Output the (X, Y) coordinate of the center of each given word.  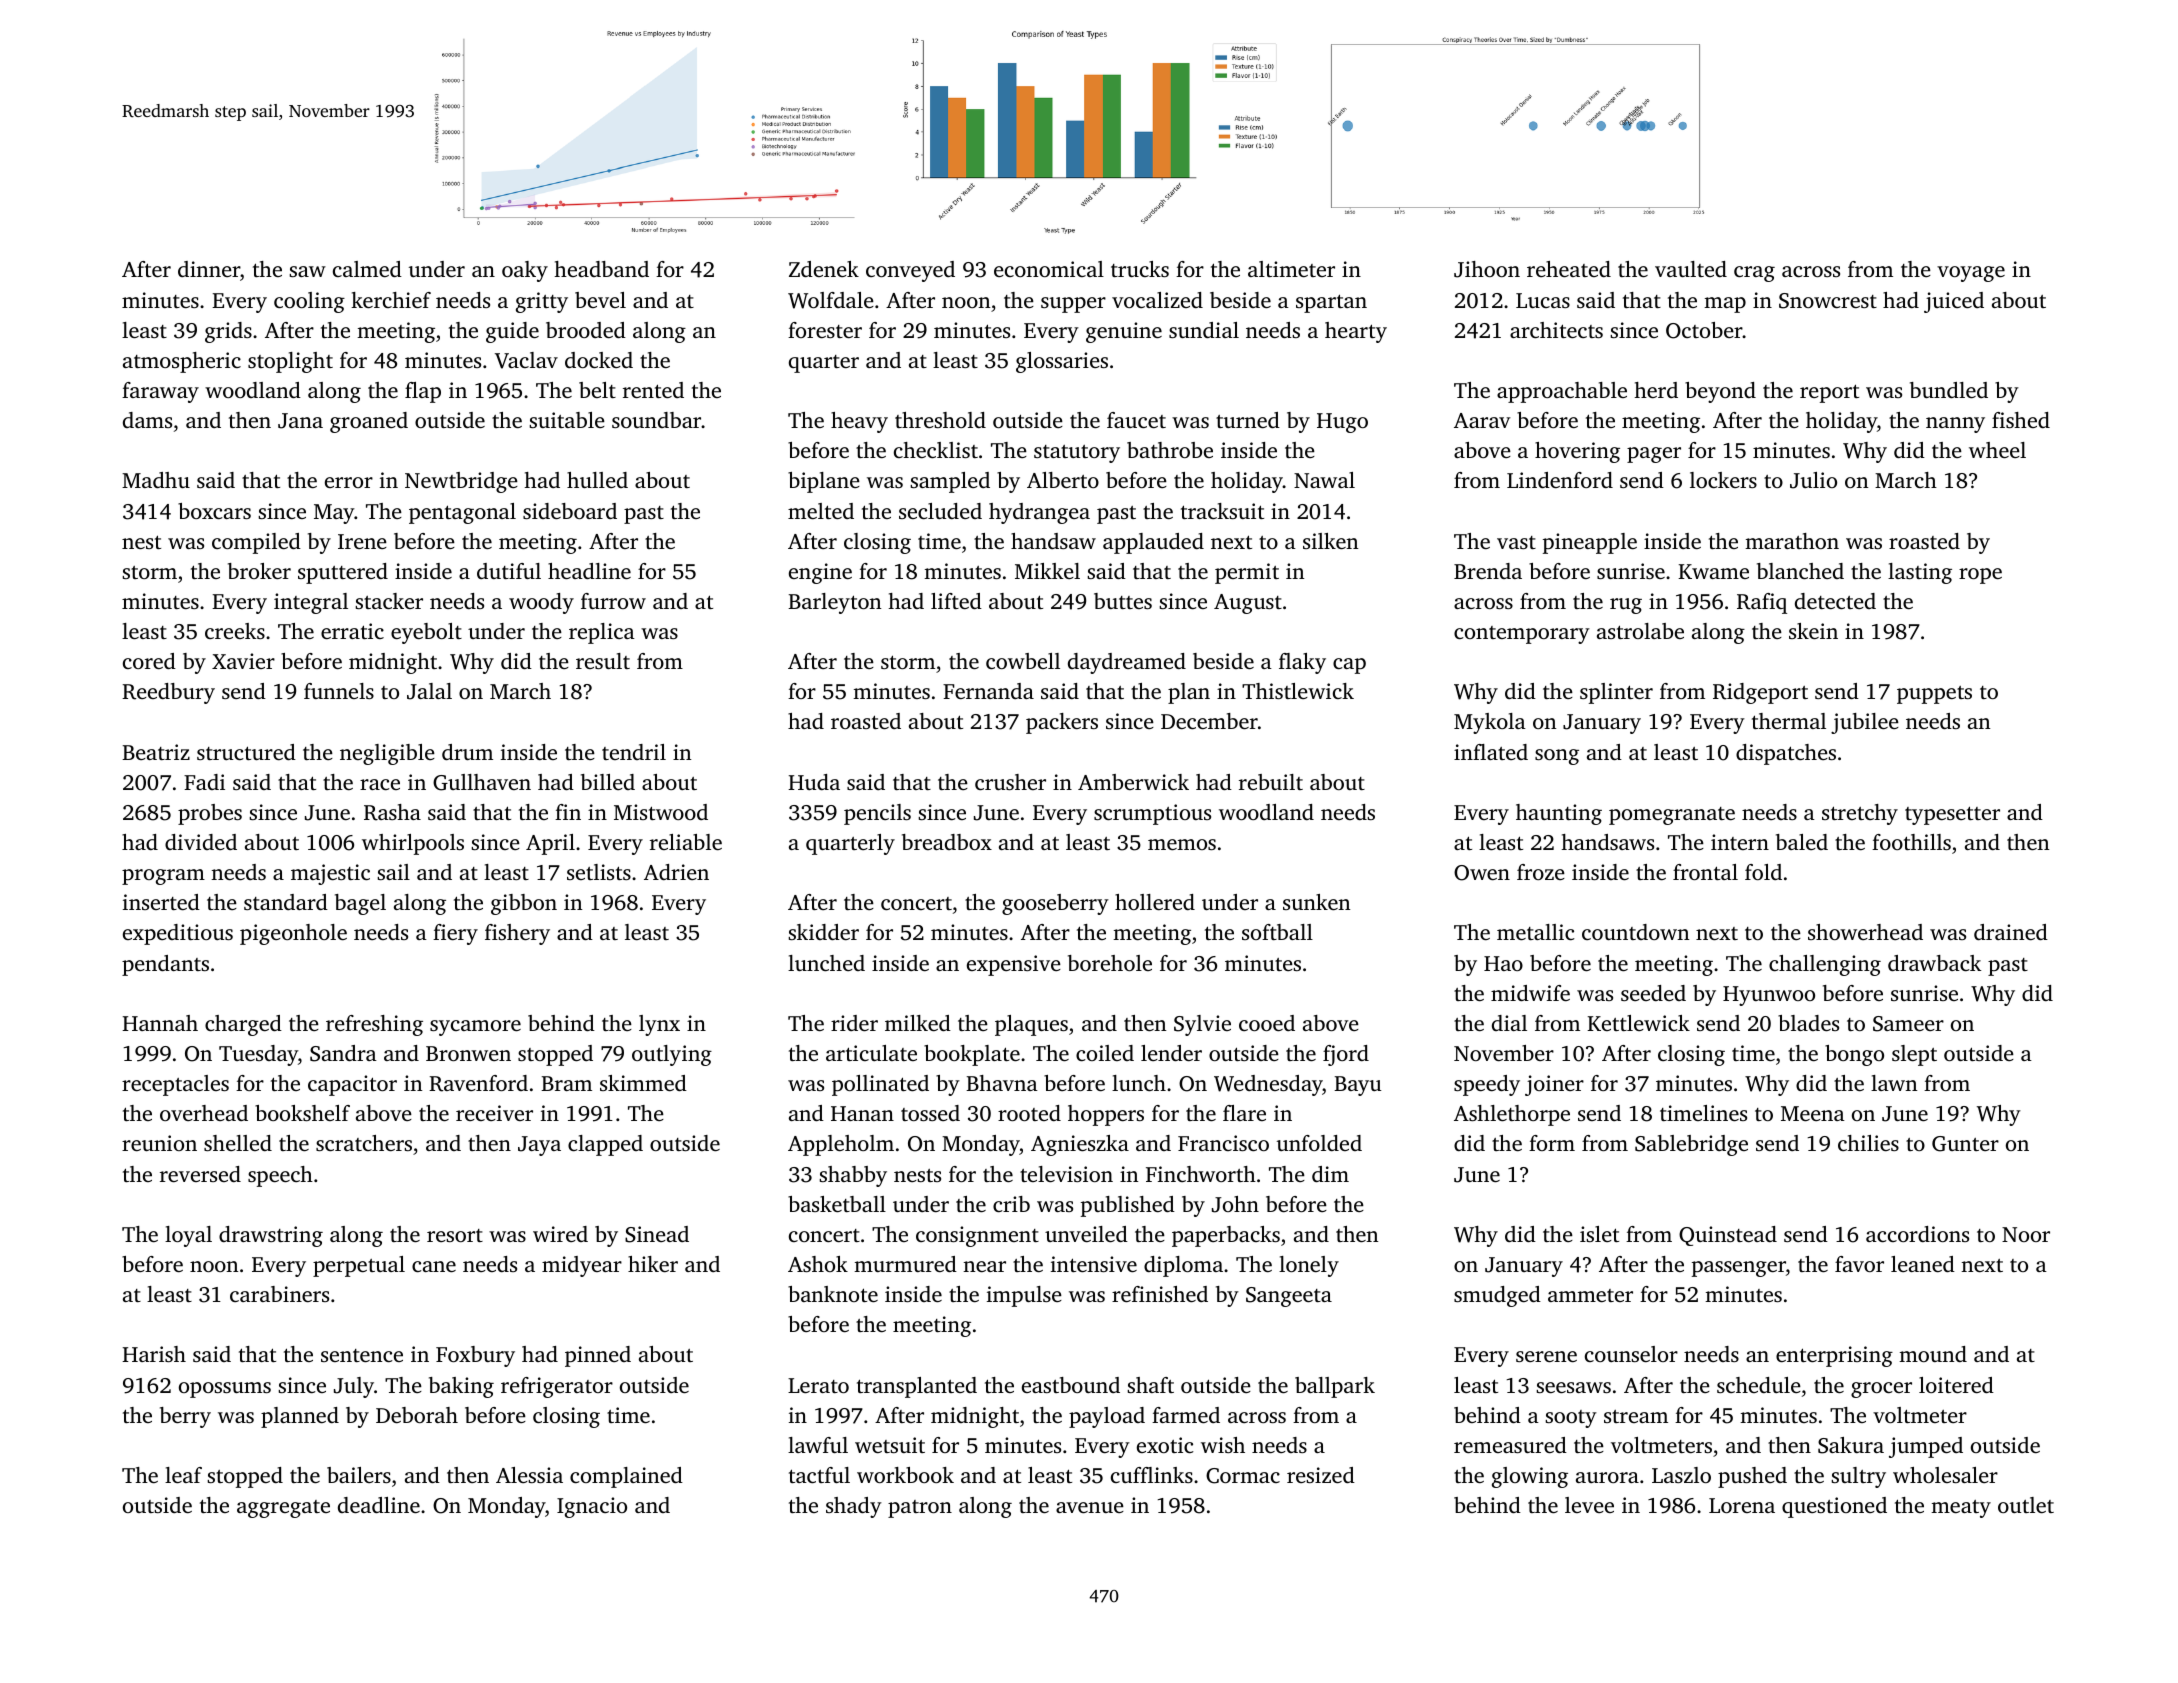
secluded (940, 511)
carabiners (279, 1294)
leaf (183, 1475)
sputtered (343, 573)
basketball (837, 1204)
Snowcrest (1828, 301)
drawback (1934, 963)
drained (2011, 932)
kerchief (391, 300)
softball (1277, 932)
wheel (1997, 450)
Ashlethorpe (1512, 1115)
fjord (1346, 1055)
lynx (659, 1025)
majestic (330, 874)
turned (1248, 420)
